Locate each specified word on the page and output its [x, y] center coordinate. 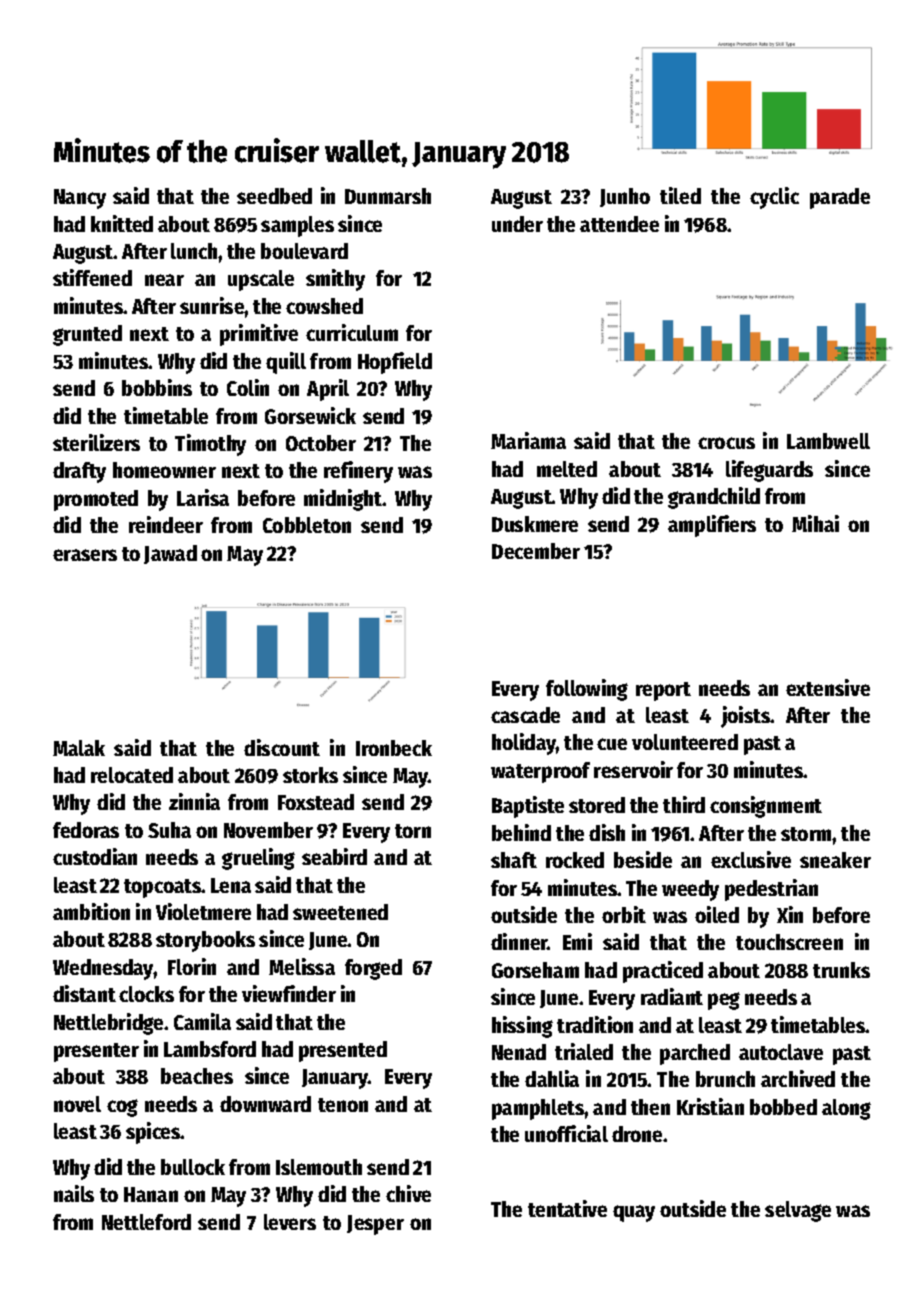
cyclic [774, 198]
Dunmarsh [388, 196]
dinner [519, 941]
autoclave [781, 1052]
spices [153, 1133]
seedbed [274, 196]
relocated [132, 775]
